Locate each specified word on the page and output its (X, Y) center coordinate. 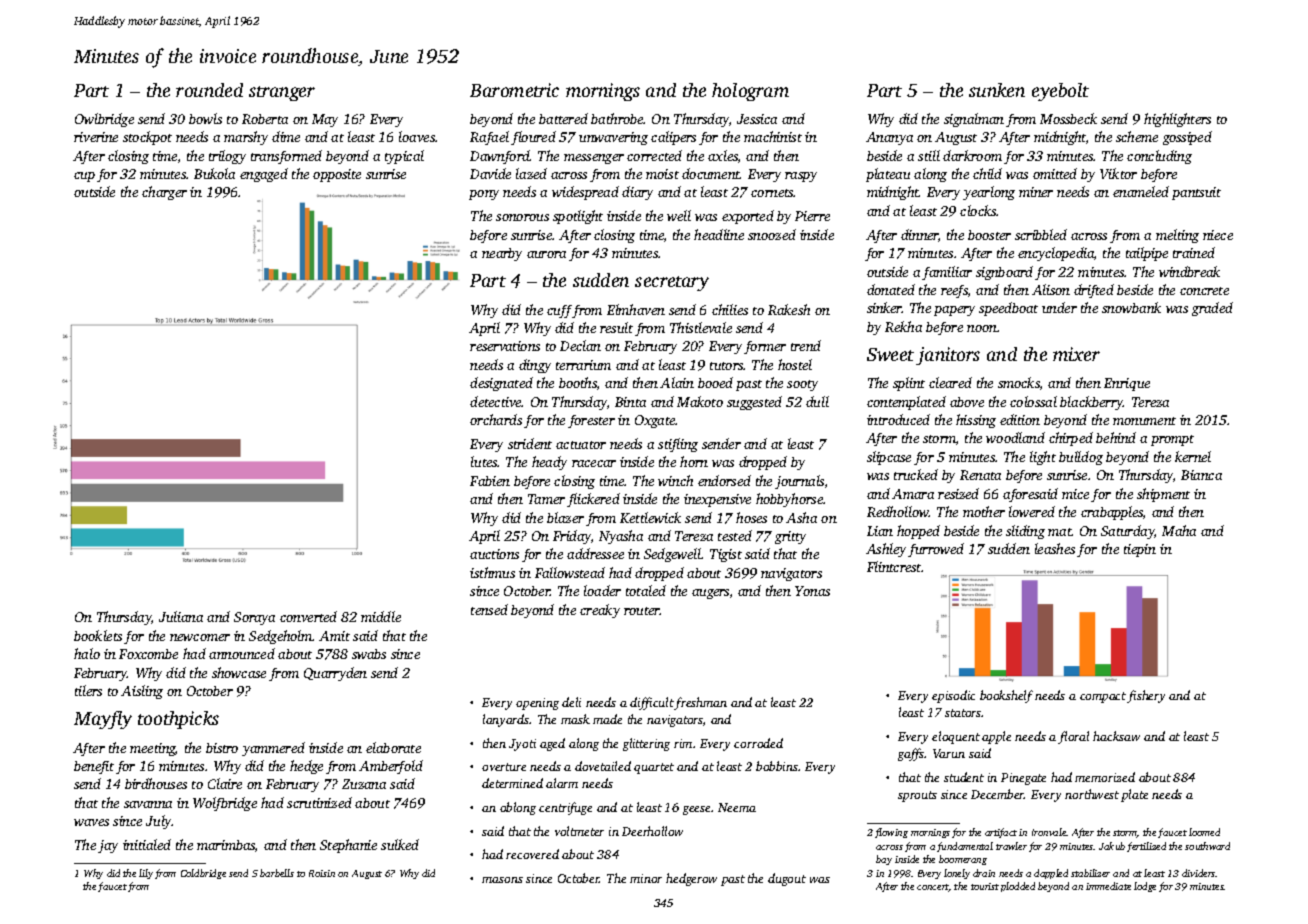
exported (748, 217)
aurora (546, 254)
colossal (1033, 401)
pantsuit (1196, 193)
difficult (652, 703)
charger (164, 193)
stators (963, 713)
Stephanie (348, 846)
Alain (677, 382)
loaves (417, 136)
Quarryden (335, 674)
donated (891, 289)
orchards (496, 419)
